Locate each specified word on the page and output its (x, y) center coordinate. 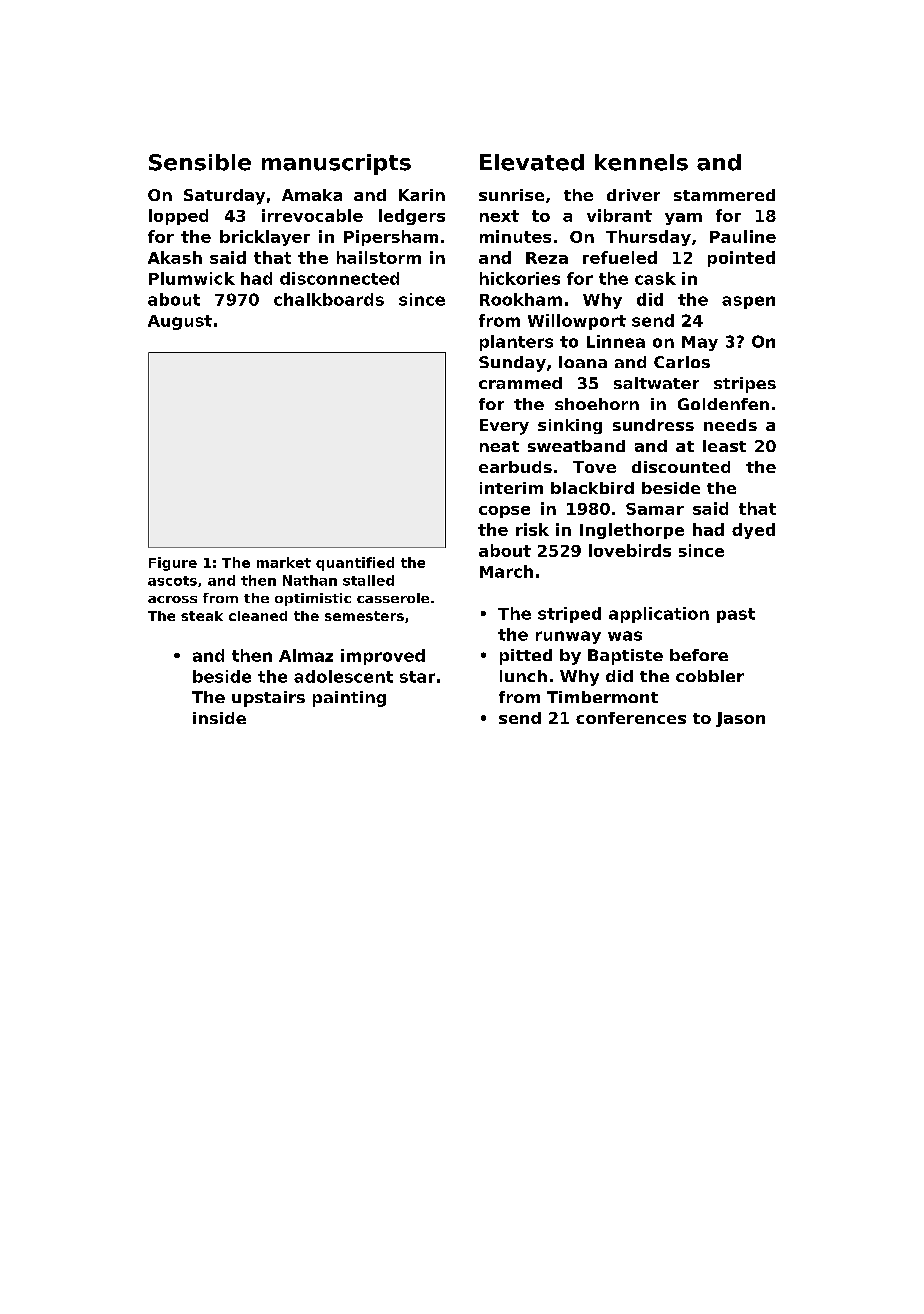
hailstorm (379, 257)
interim (511, 488)
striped (569, 615)
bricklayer (265, 238)
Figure (173, 564)
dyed (753, 531)
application (659, 615)
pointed (741, 259)
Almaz (306, 655)
